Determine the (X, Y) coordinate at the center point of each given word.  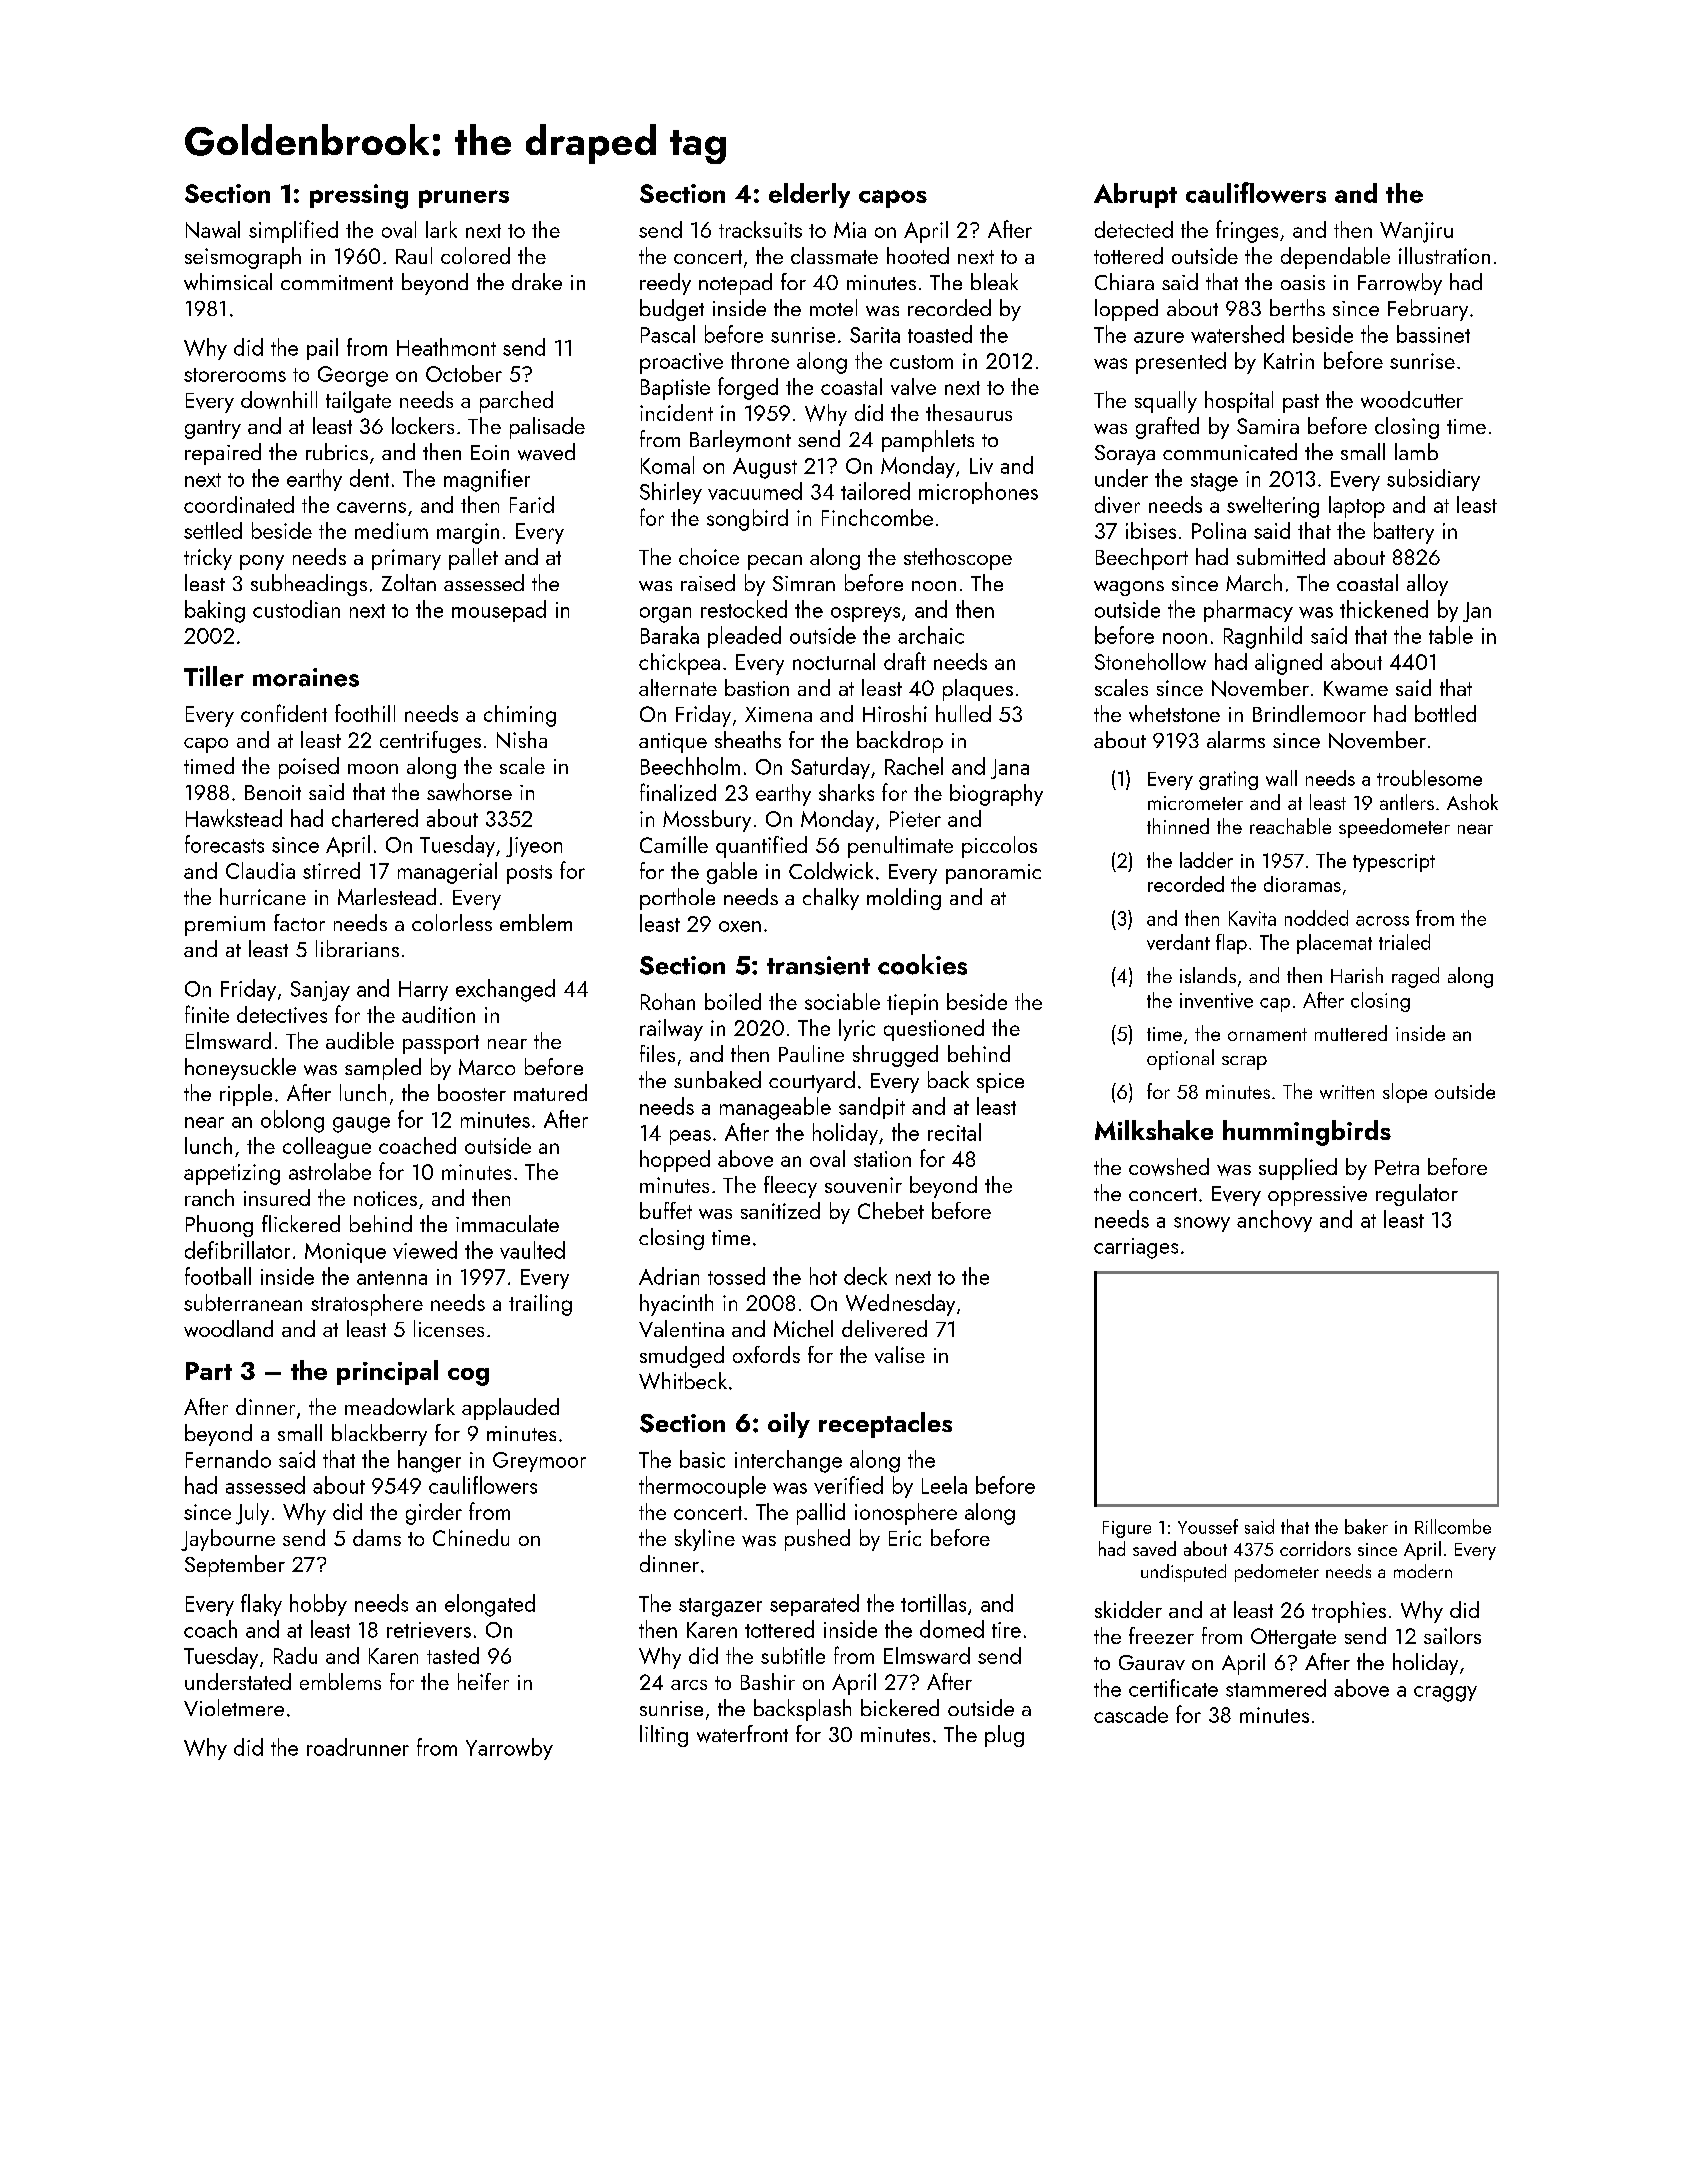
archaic (931, 635)
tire (1006, 1630)
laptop (1357, 507)
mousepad (499, 611)
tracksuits (760, 229)
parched (516, 402)
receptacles (885, 1425)
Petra (1397, 1167)
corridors (1315, 1548)
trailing (540, 1305)
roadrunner (358, 1747)
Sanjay (320, 991)
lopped (1126, 310)
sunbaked (717, 1079)
